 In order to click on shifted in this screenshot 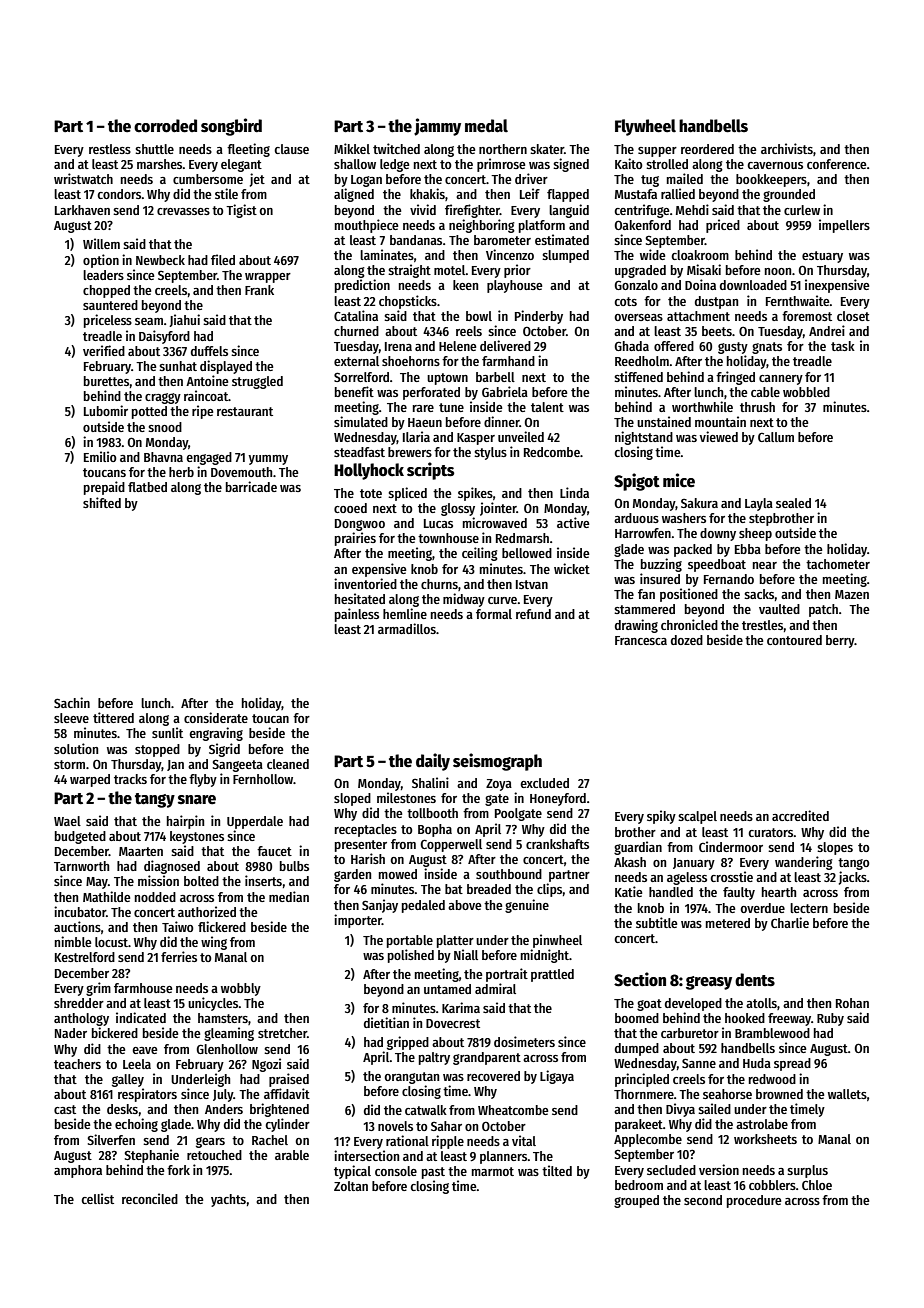, I will do `click(102, 502)`.
